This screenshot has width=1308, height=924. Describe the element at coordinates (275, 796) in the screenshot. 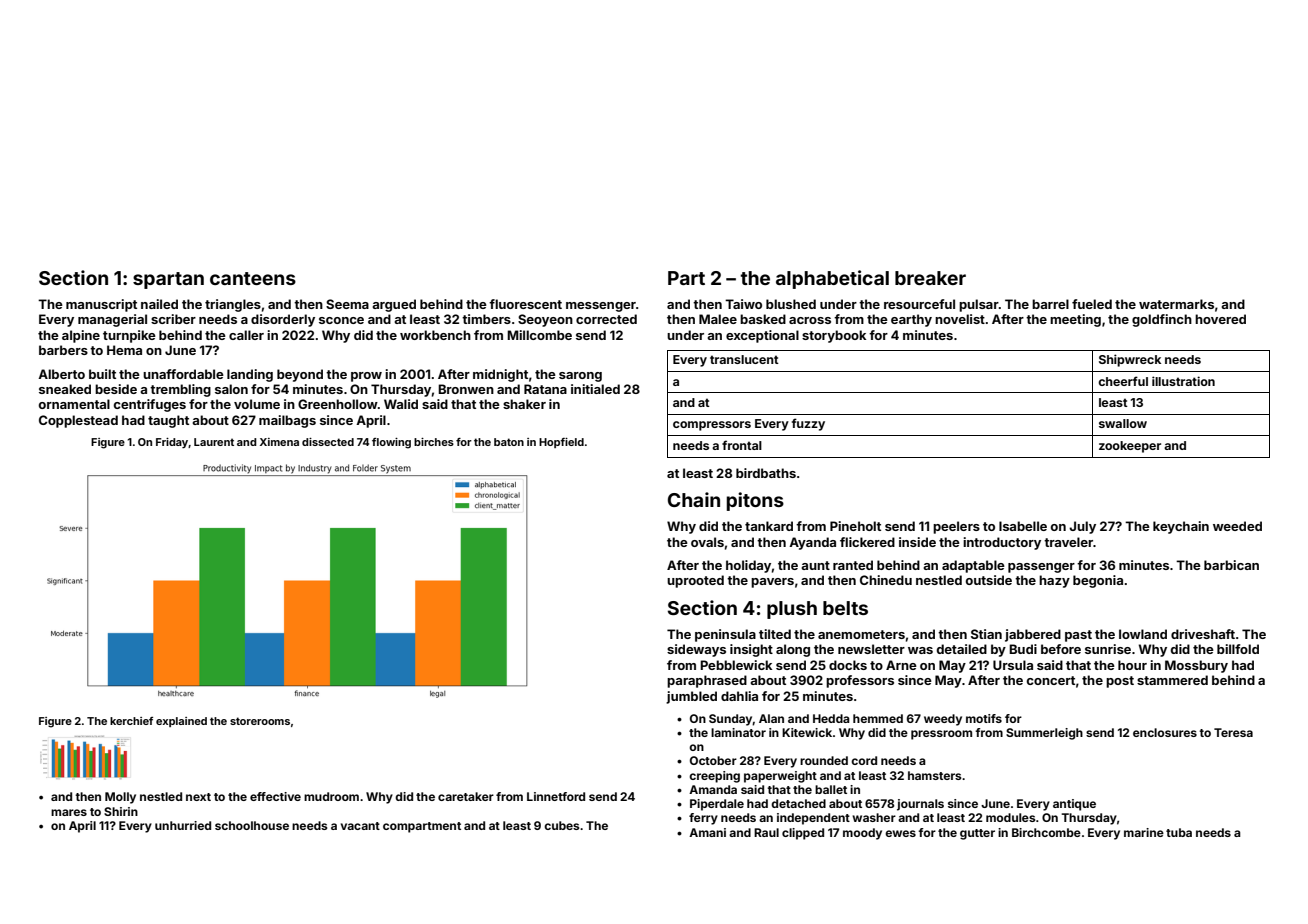

I see `effective` at that location.
